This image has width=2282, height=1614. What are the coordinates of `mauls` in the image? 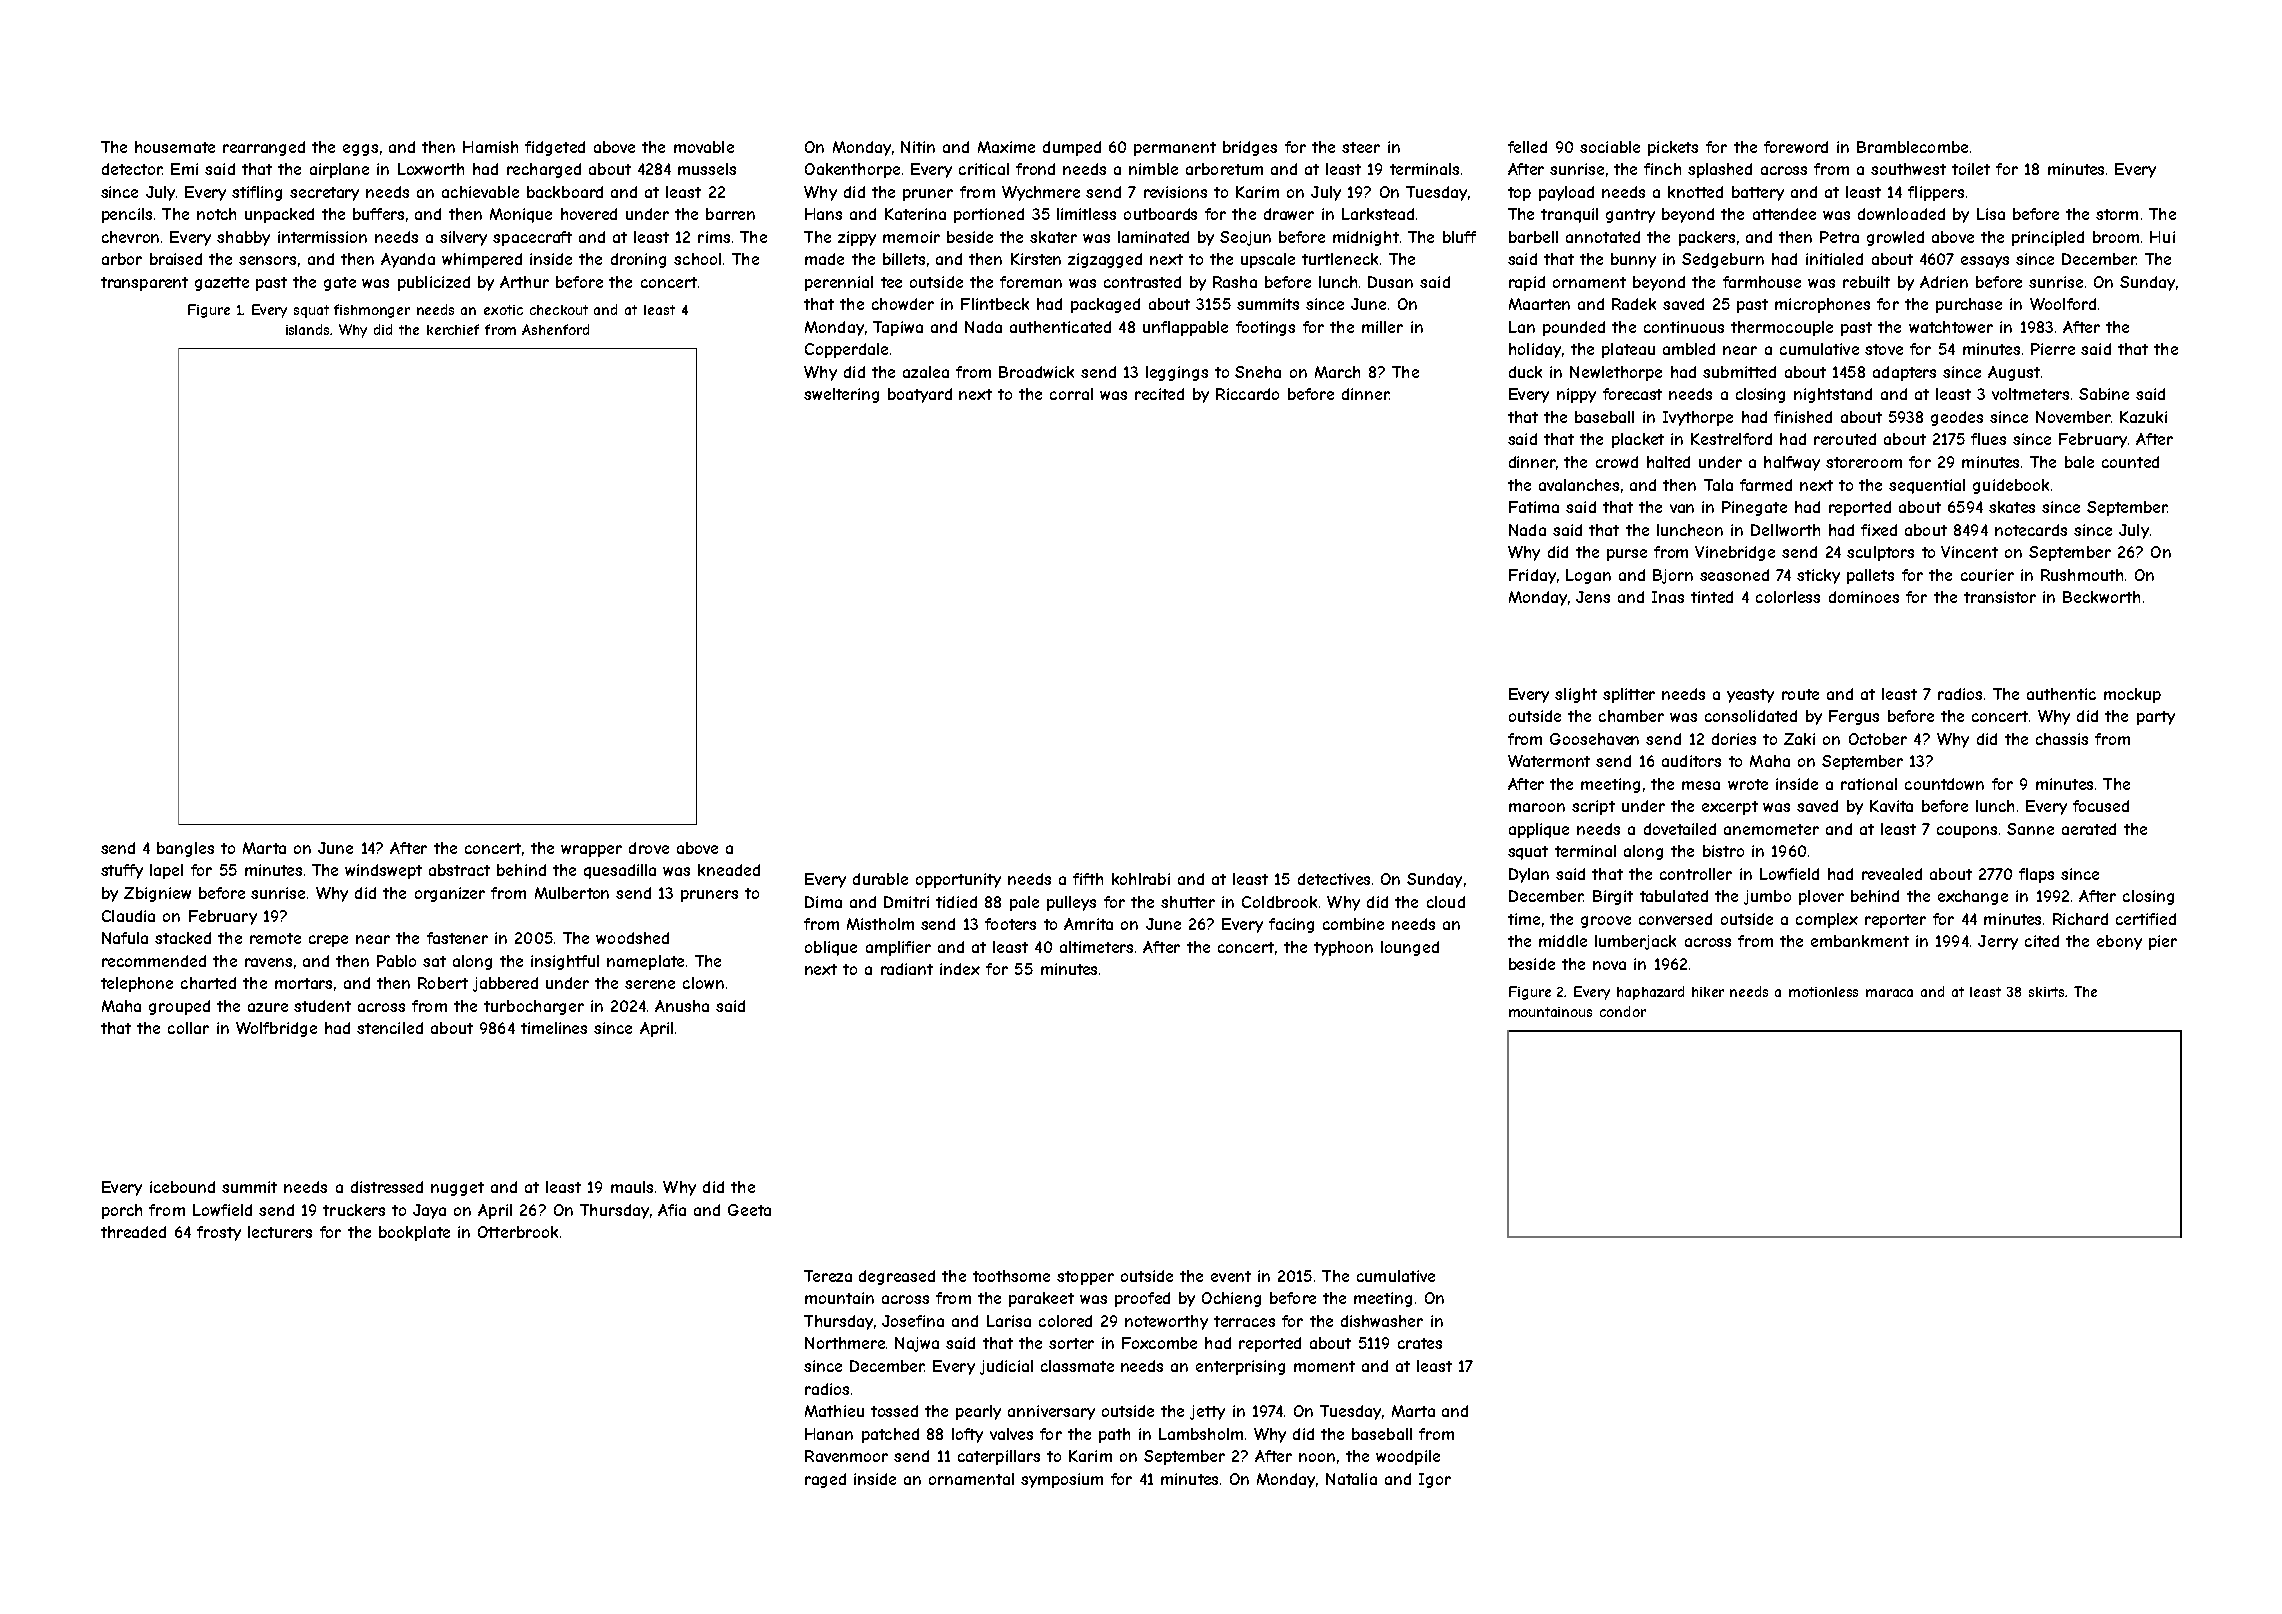 It's located at (632, 1187).
